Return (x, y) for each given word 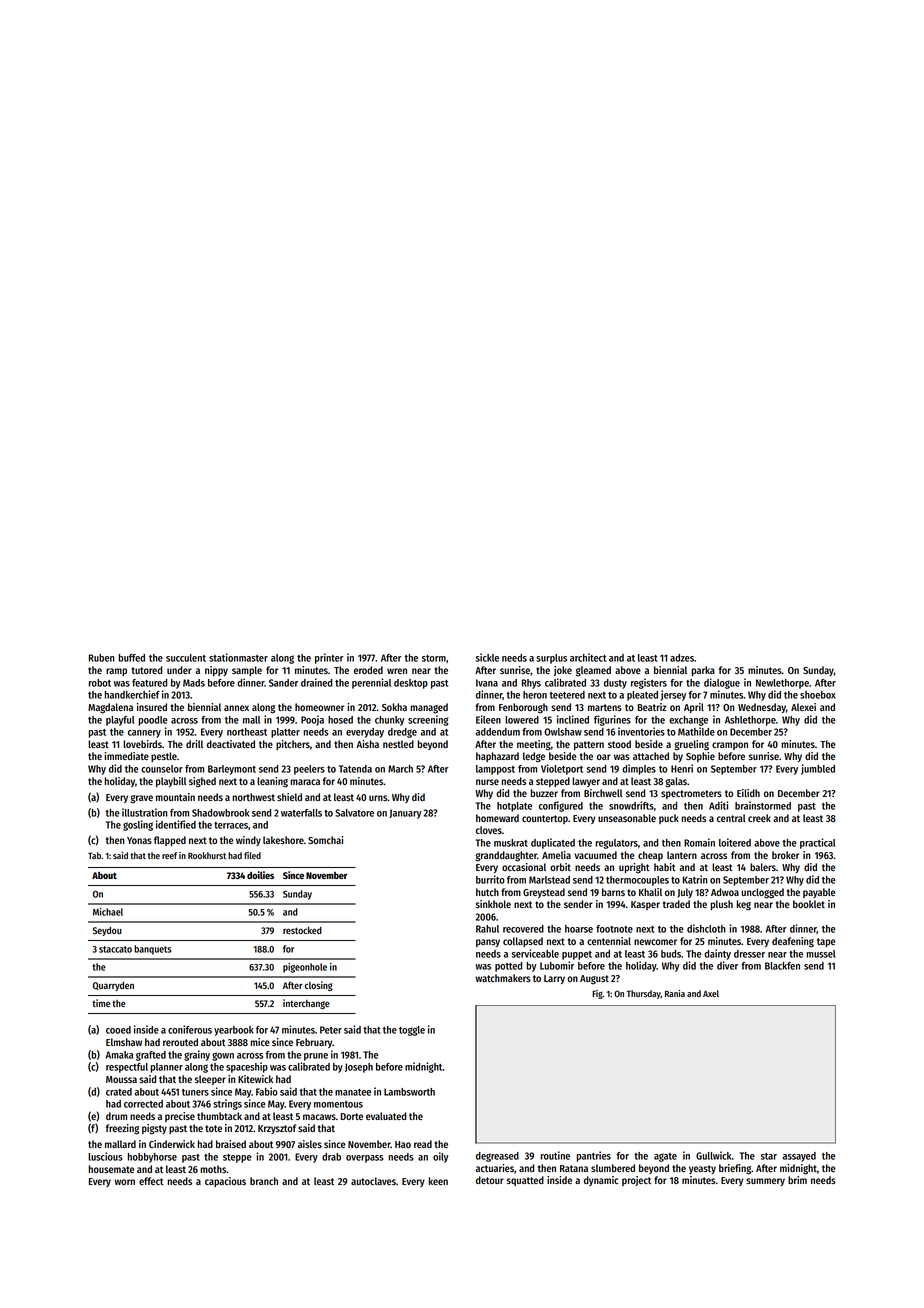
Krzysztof (277, 1129)
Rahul (487, 929)
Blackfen (782, 966)
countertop (545, 819)
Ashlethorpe (750, 721)
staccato (115, 949)
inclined (573, 719)
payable (819, 893)
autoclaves (373, 1181)
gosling (138, 825)
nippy (216, 671)
